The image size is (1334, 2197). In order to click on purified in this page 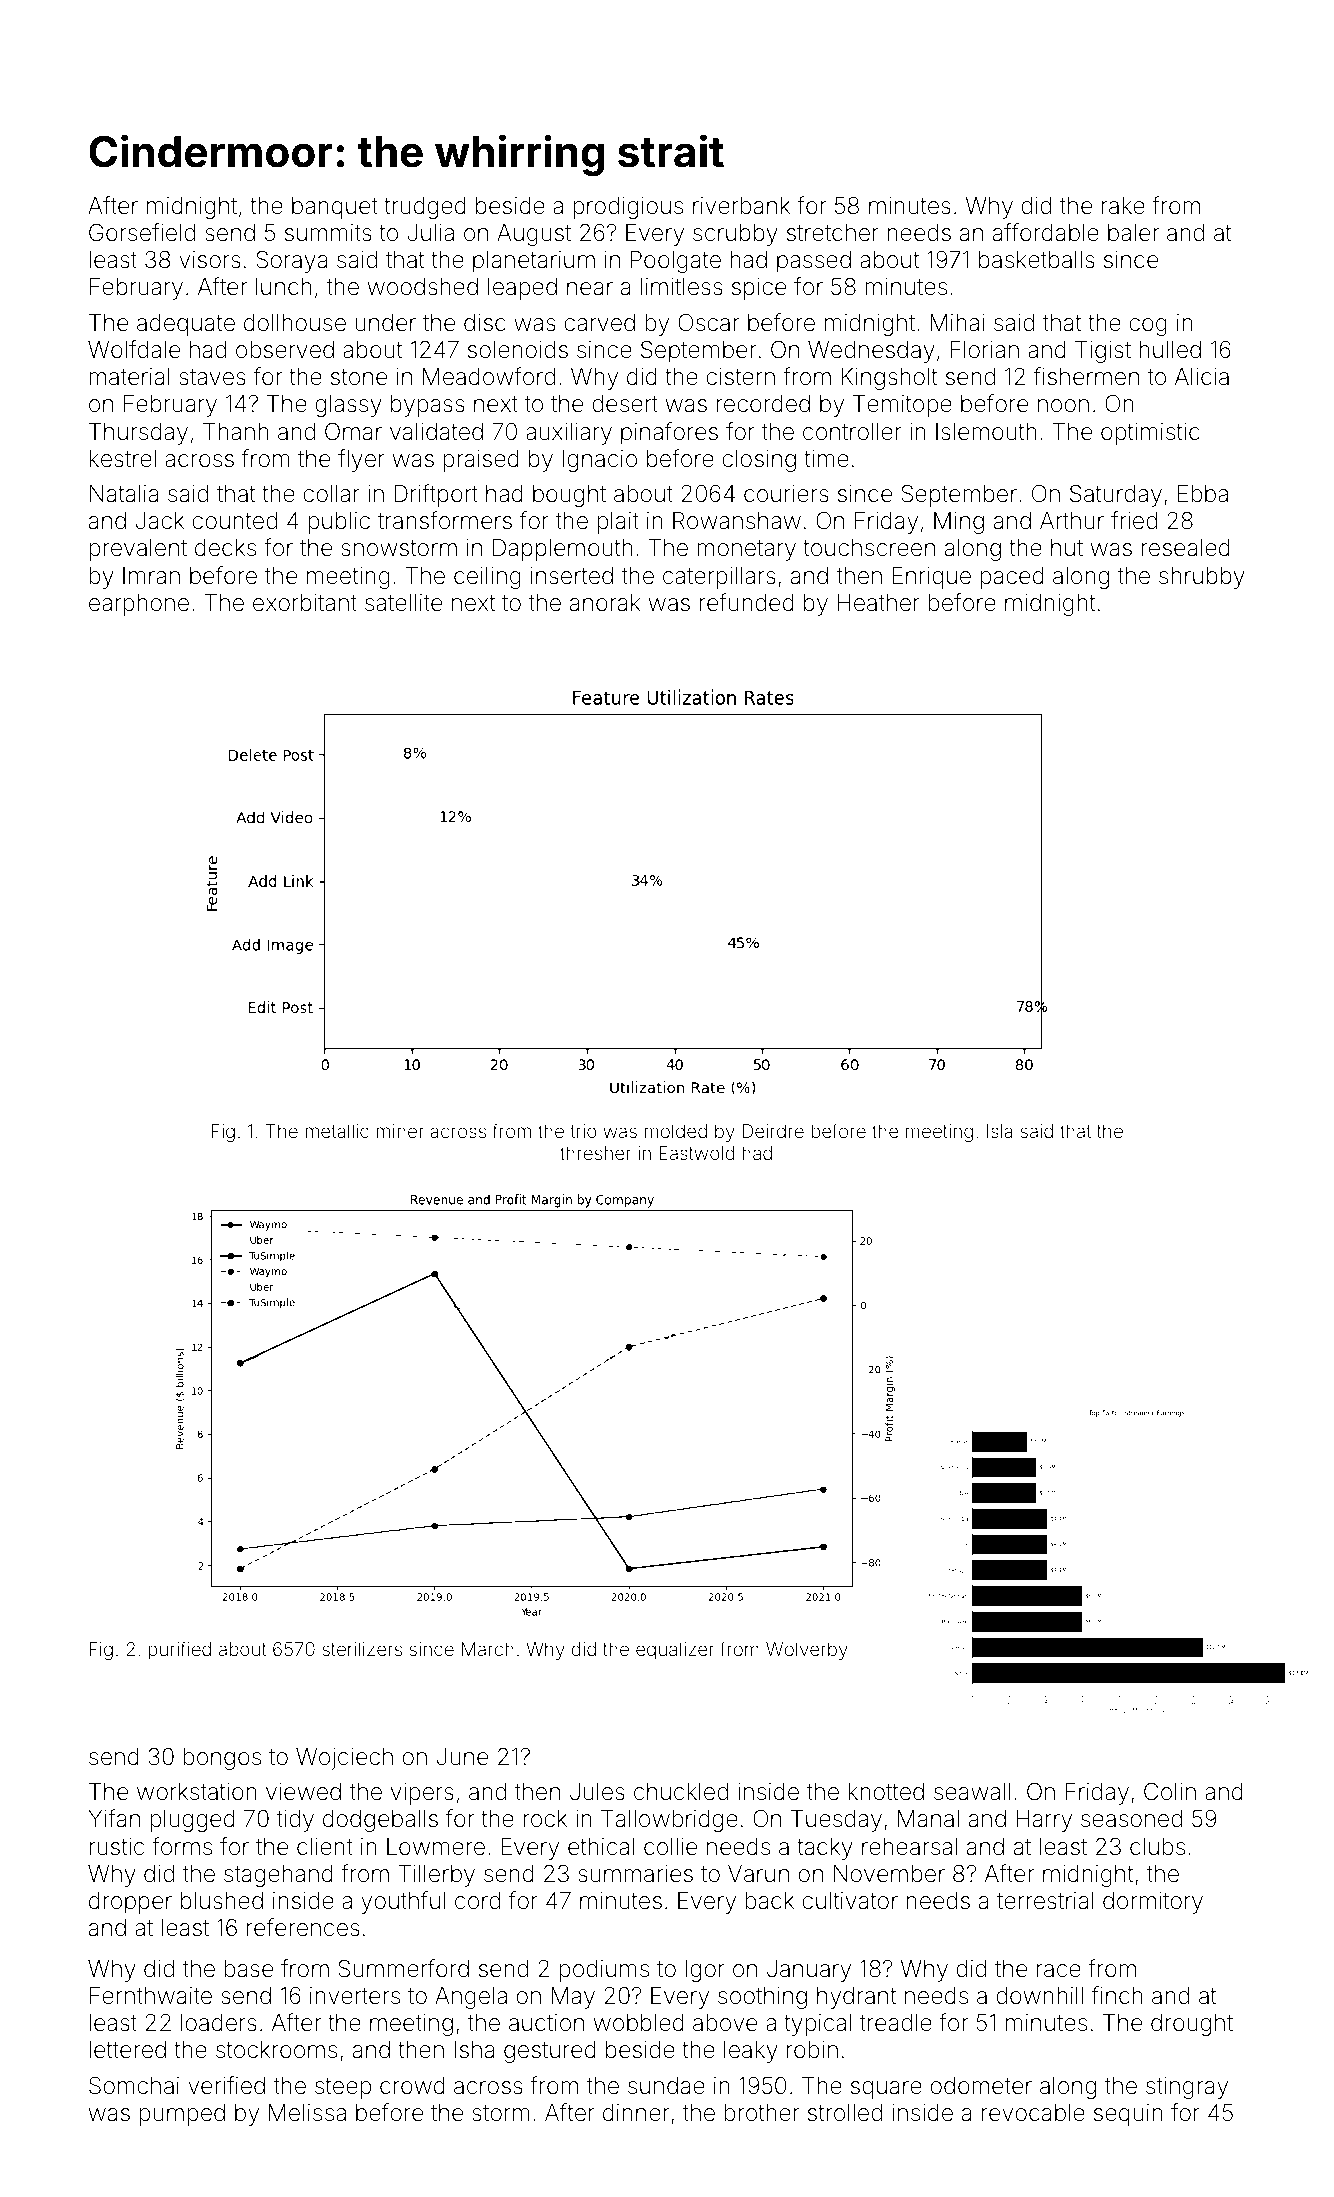, I will do `click(179, 1650)`.
